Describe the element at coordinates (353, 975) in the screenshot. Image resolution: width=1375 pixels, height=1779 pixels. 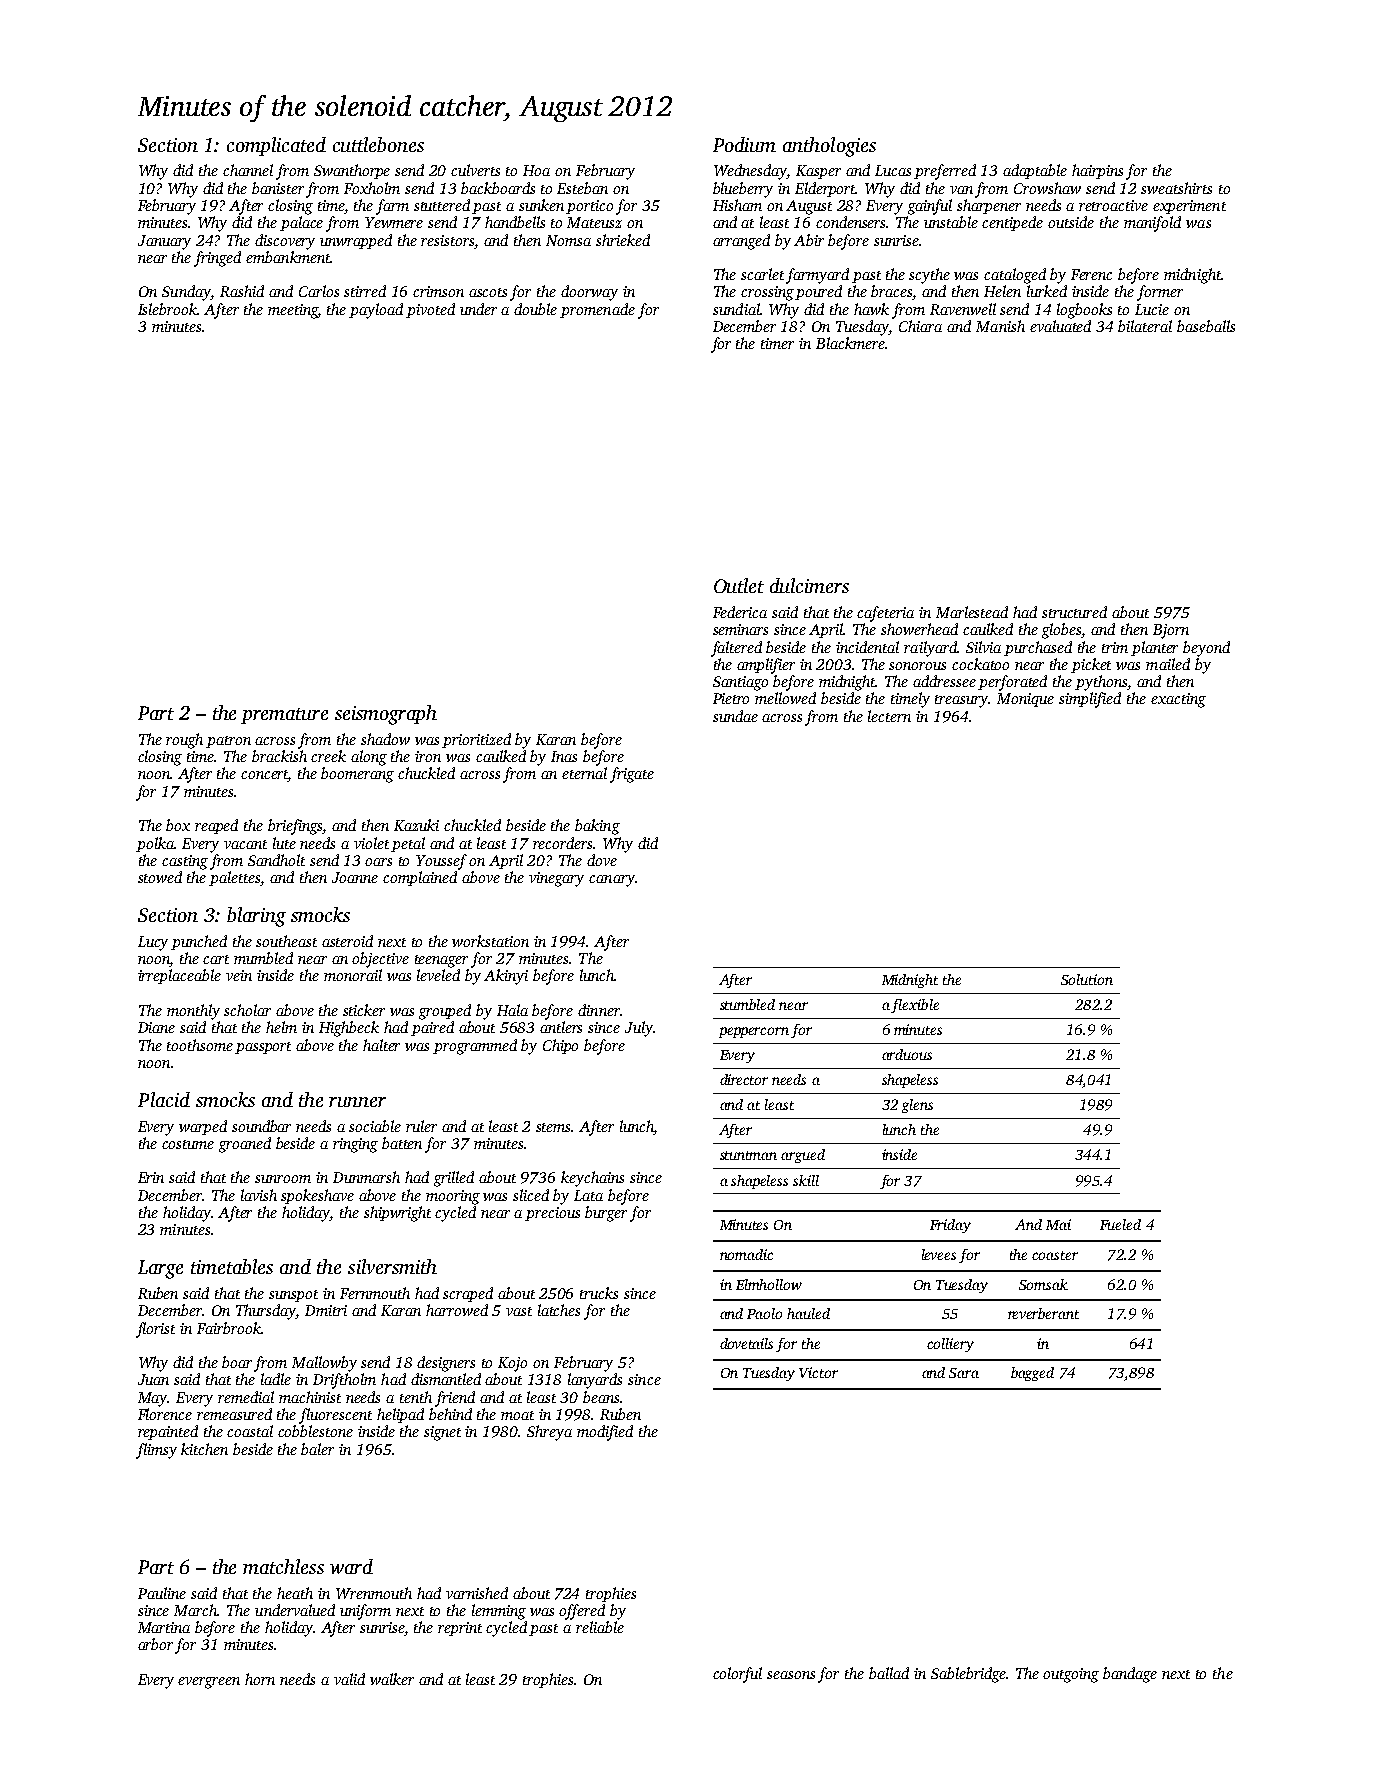
I see `monorail` at that location.
